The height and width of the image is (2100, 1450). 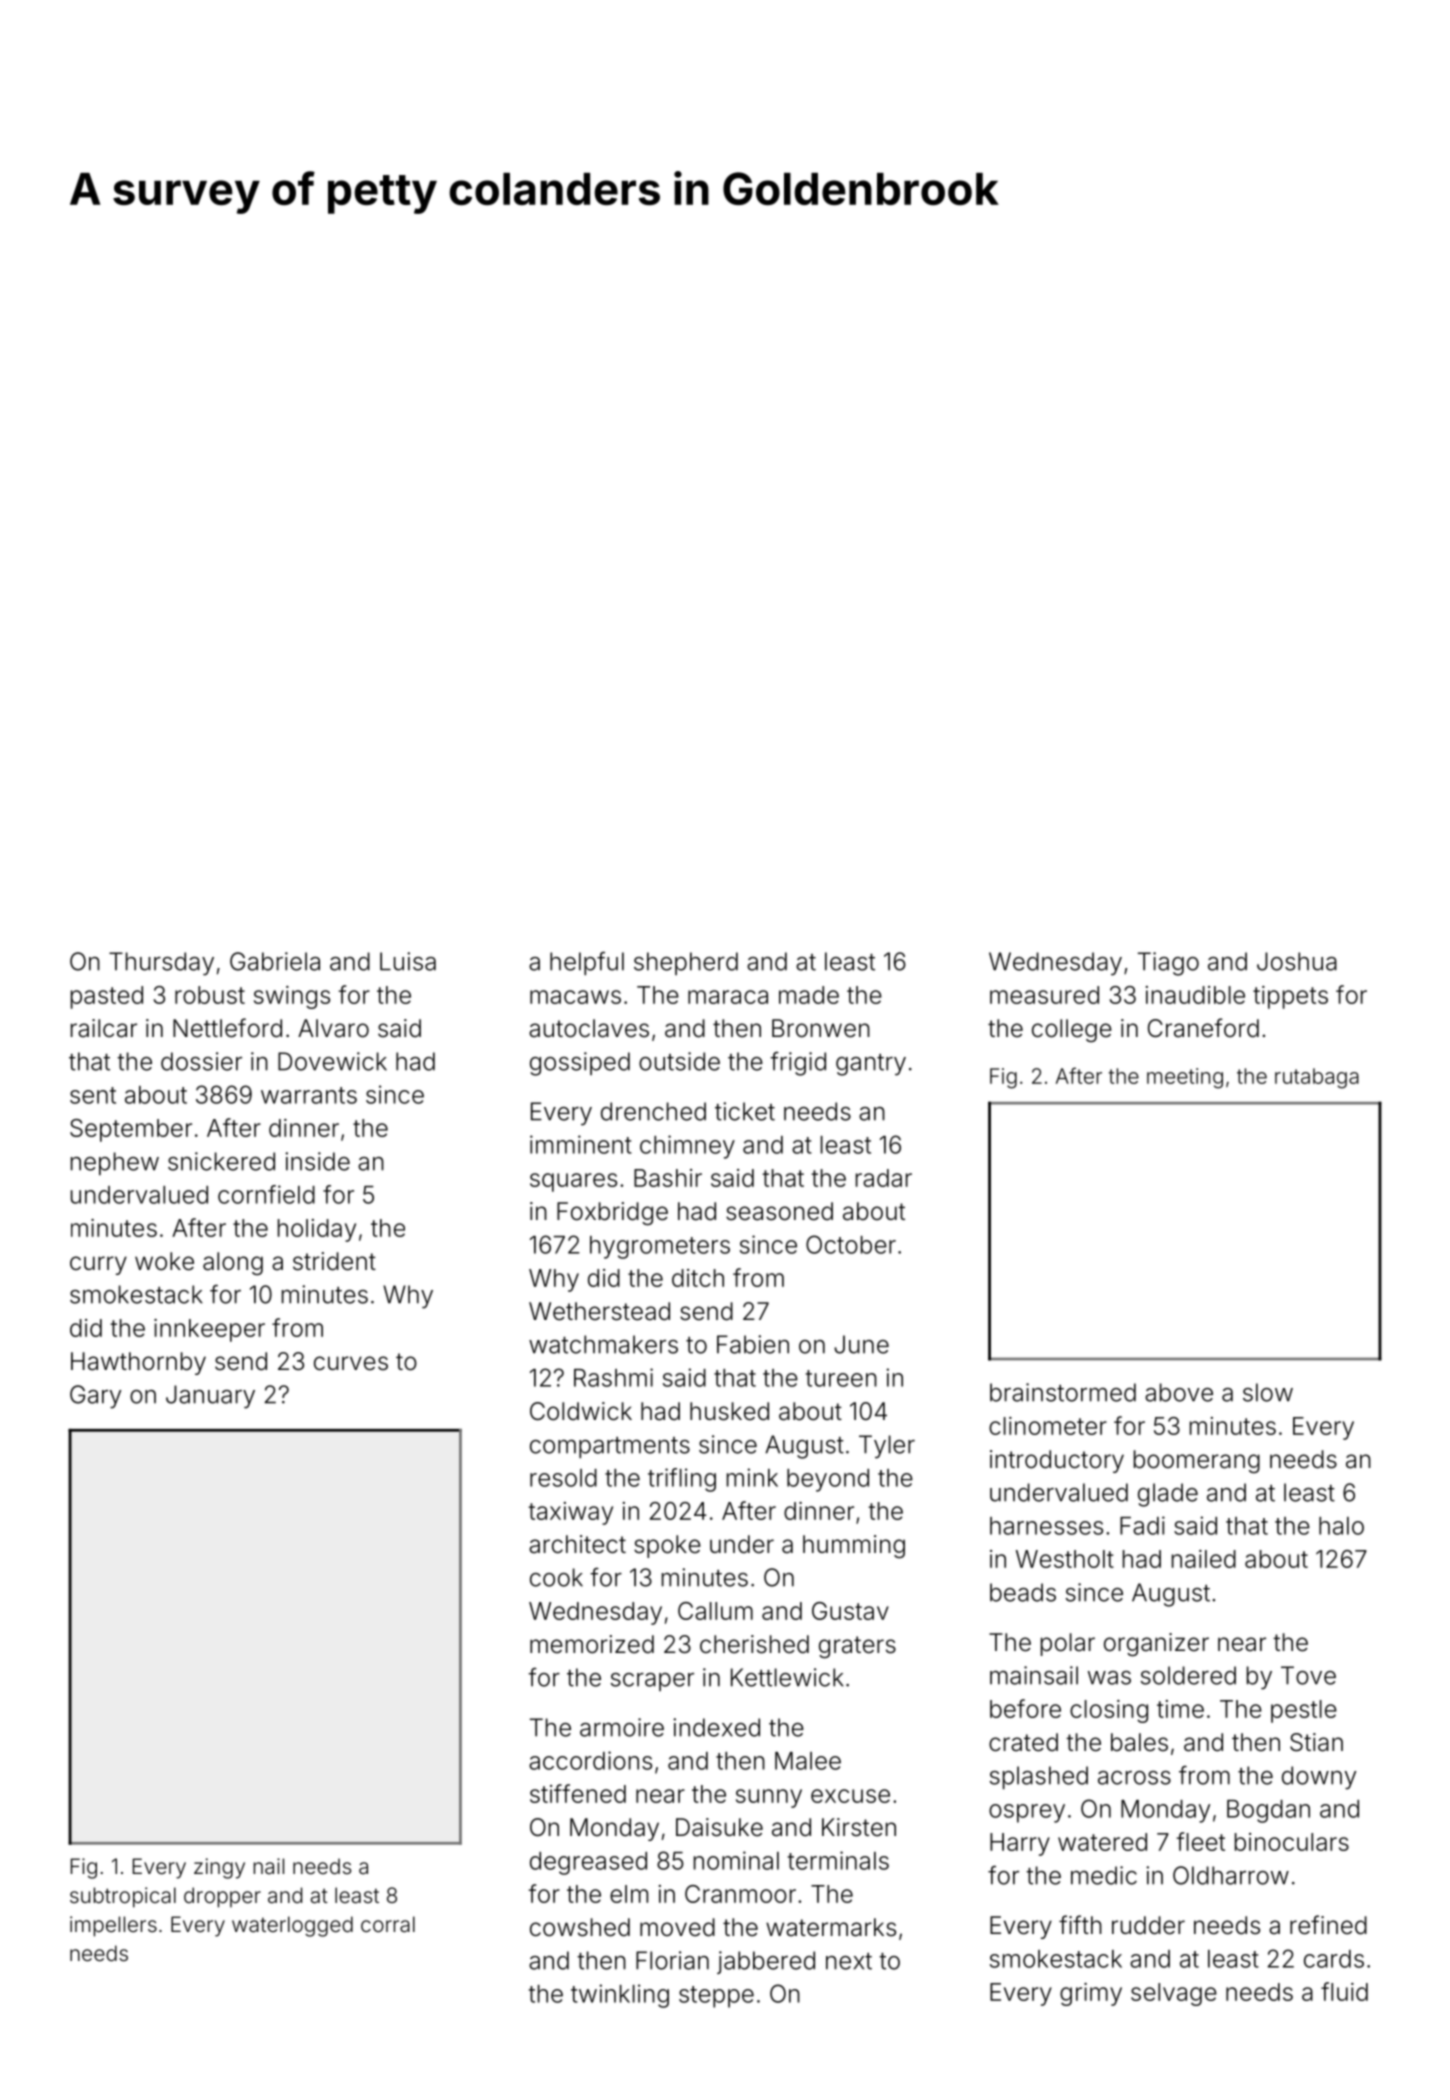 I want to click on impellers, so click(x=113, y=1926).
